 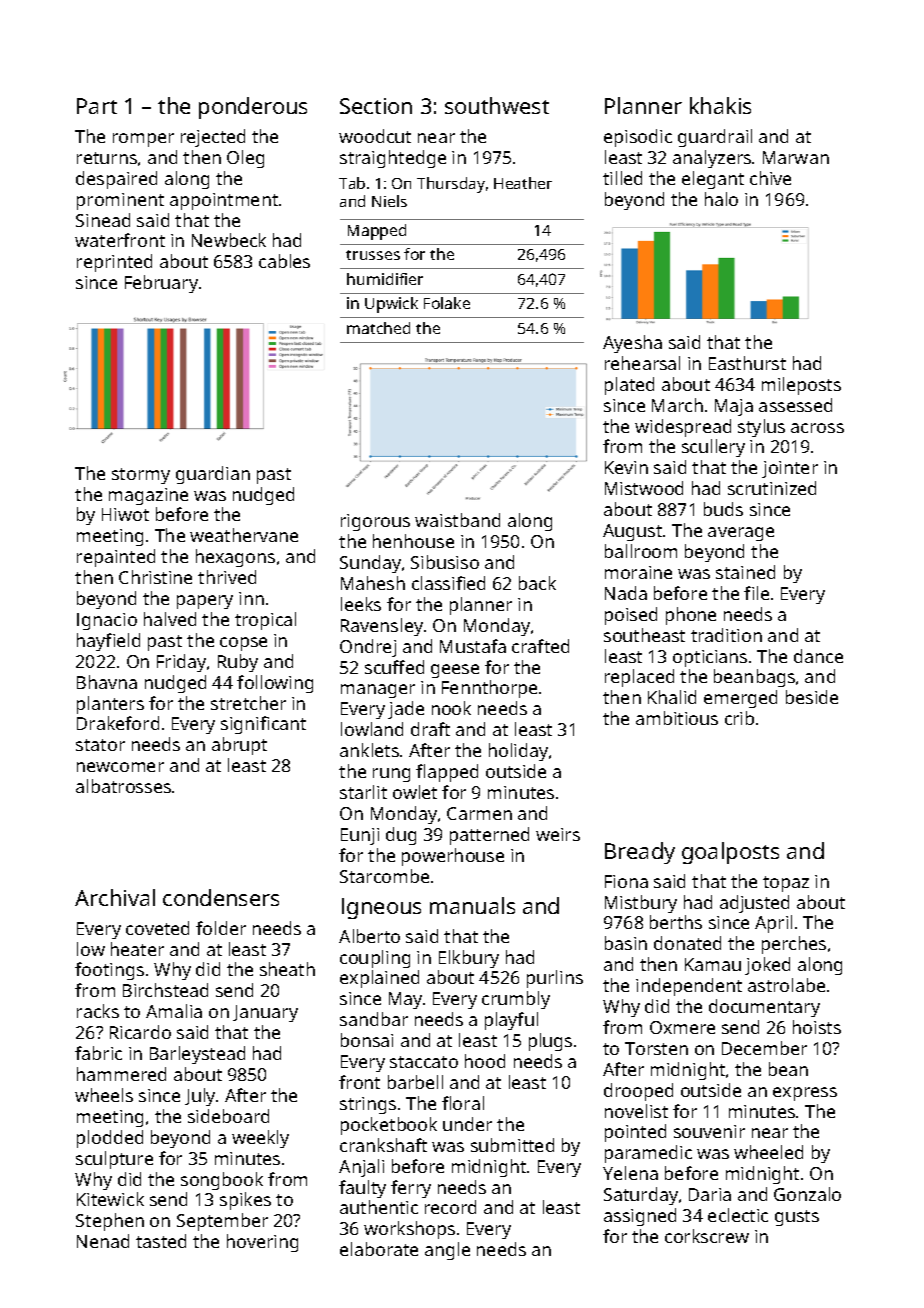 I want to click on Part, so click(x=97, y=106).
